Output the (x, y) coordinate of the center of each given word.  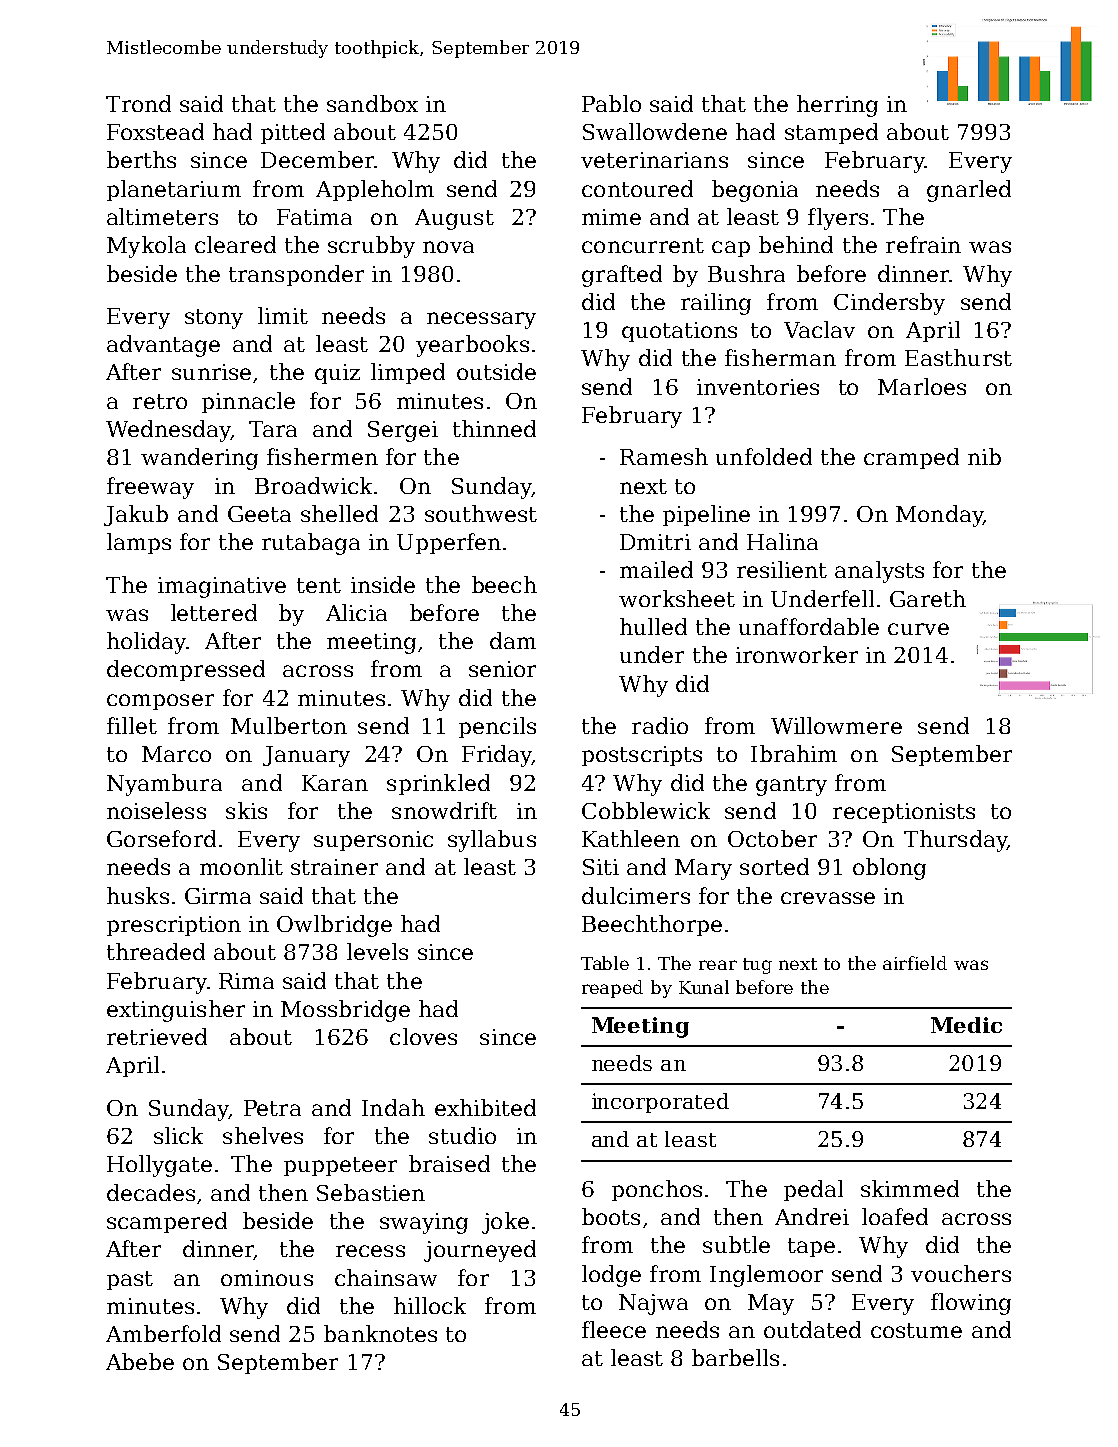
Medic (966, 1025)
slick (178, 1135)
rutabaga (311, 544)
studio (462, 1135)
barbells (735, 1357)
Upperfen (449, 543)
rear (718, 965)
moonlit (241, 866)
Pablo (611, 103)
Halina (782, 541)
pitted (293, 133)
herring (837, 106)
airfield (915, 963)
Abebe (140, 1361)
